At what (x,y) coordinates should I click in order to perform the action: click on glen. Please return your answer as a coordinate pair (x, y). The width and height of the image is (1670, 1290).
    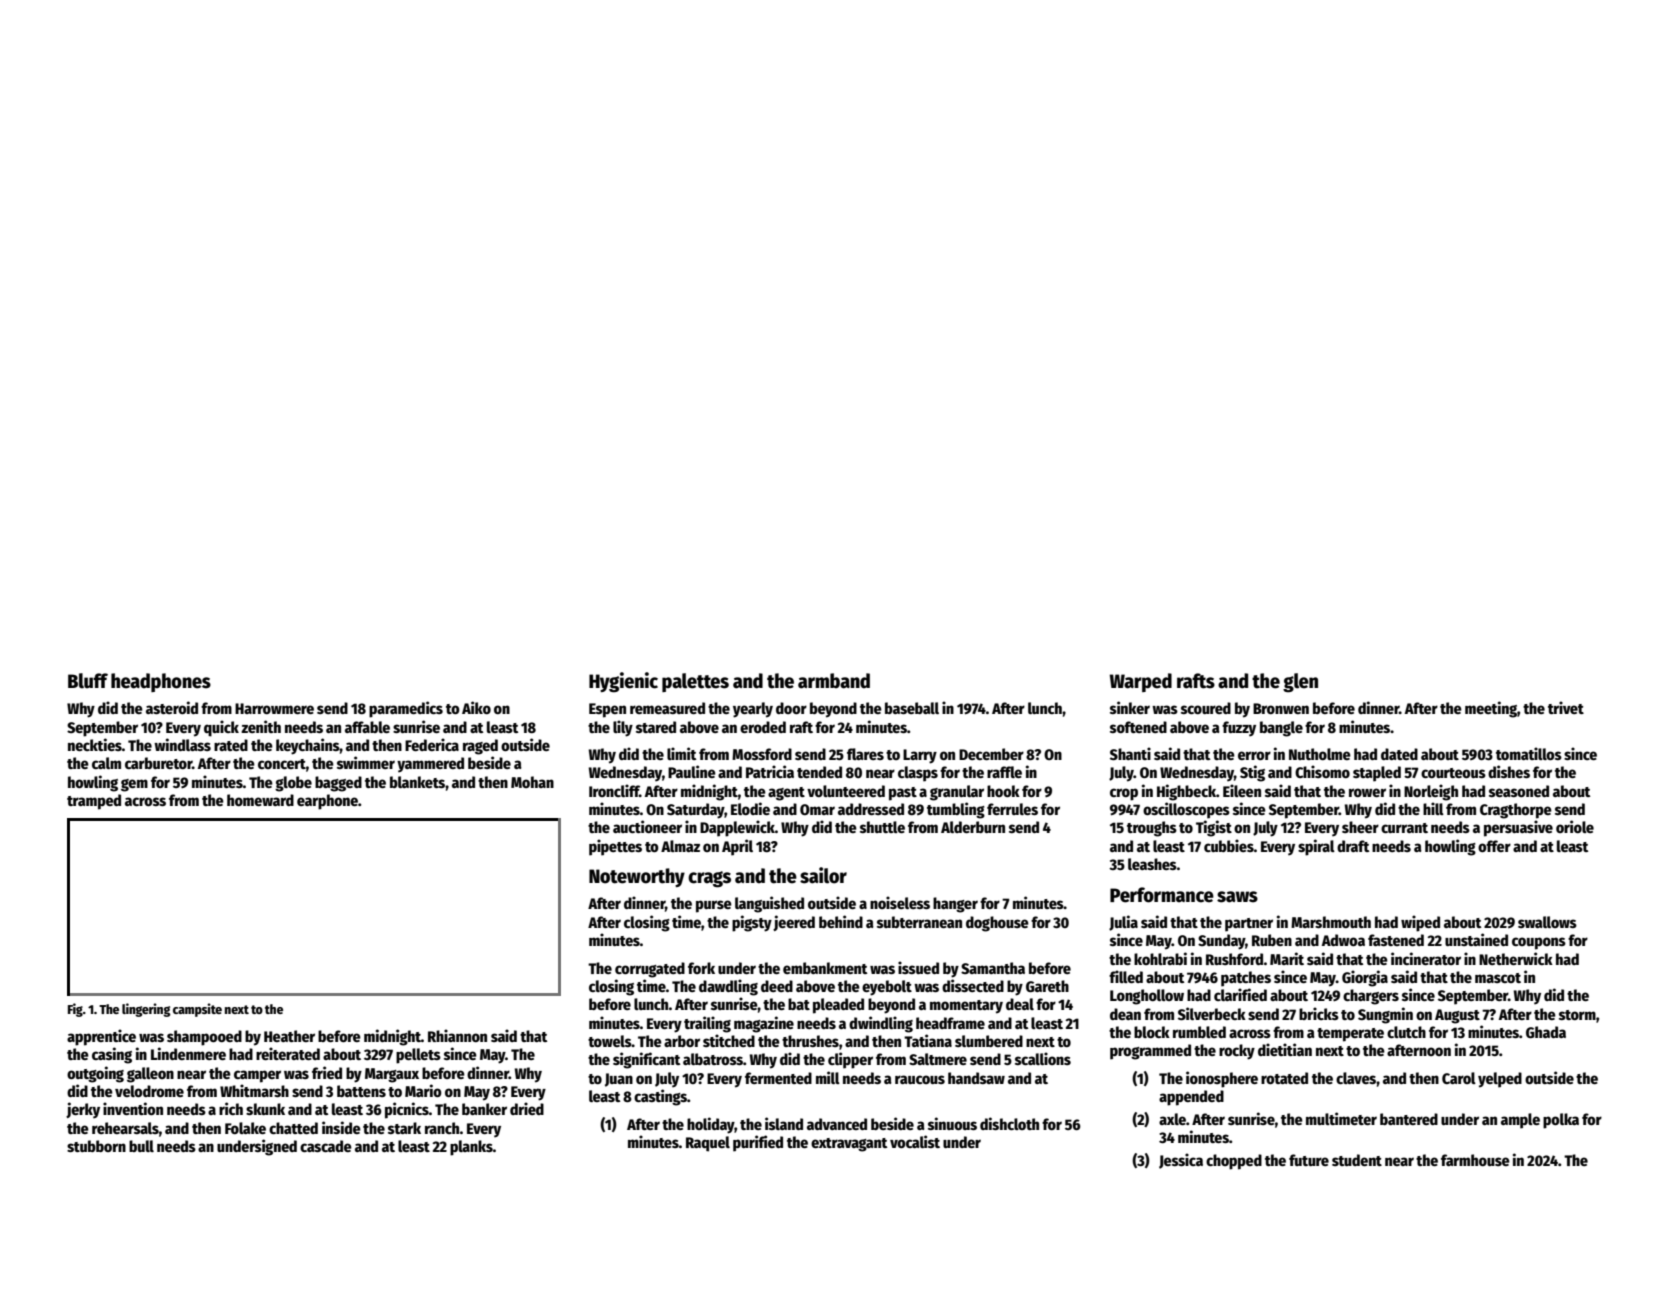
    Looking at the image, I should click on (1300, 683).
